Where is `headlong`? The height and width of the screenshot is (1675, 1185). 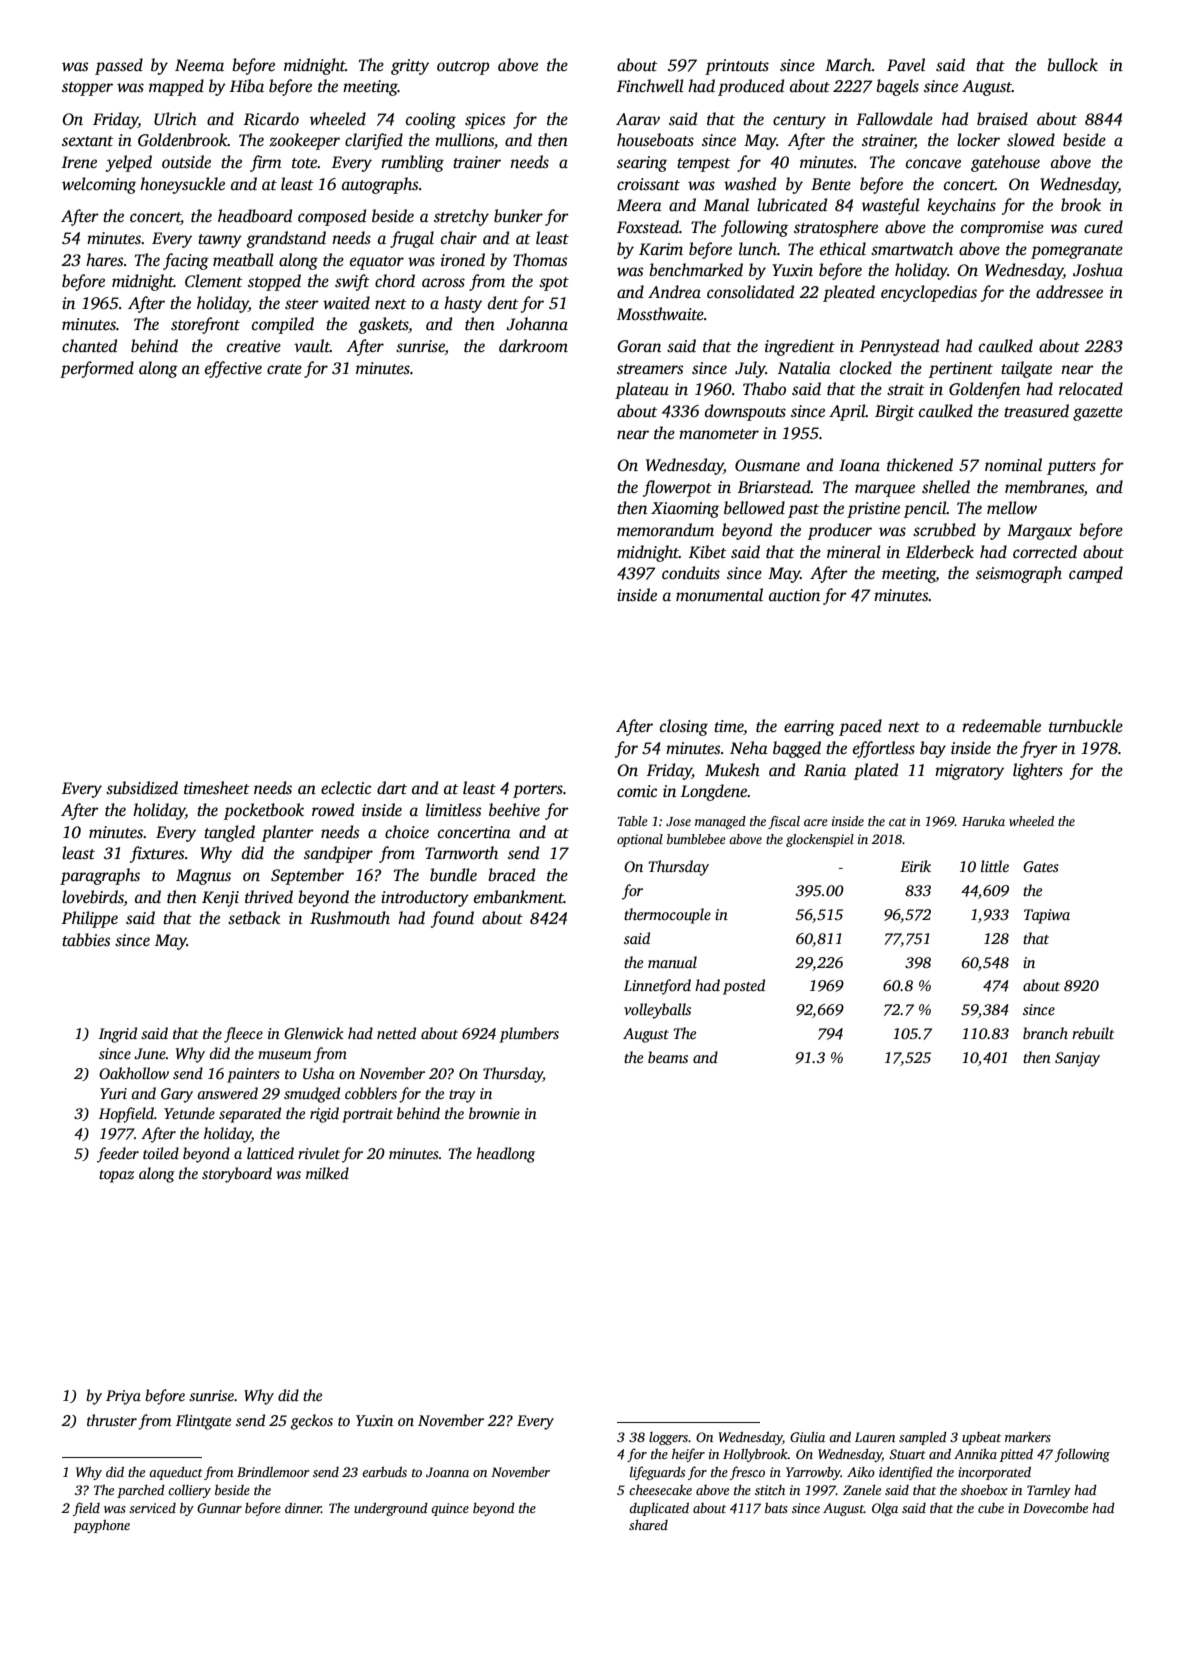
headlong is located at coordinates (505, 1155).
